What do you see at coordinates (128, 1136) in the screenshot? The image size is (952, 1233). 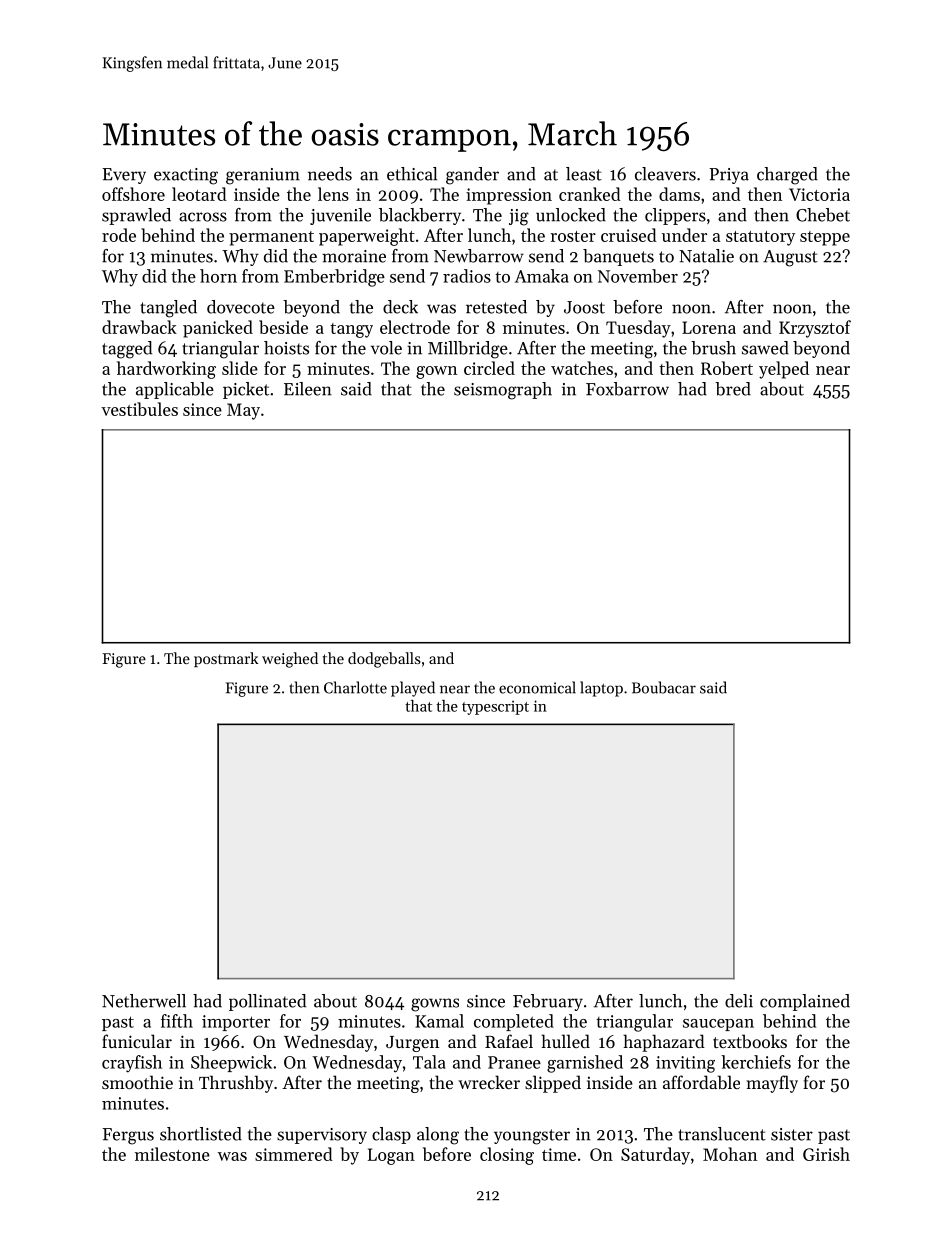 I see `Fergus` at bounding box center [128, 1136].
